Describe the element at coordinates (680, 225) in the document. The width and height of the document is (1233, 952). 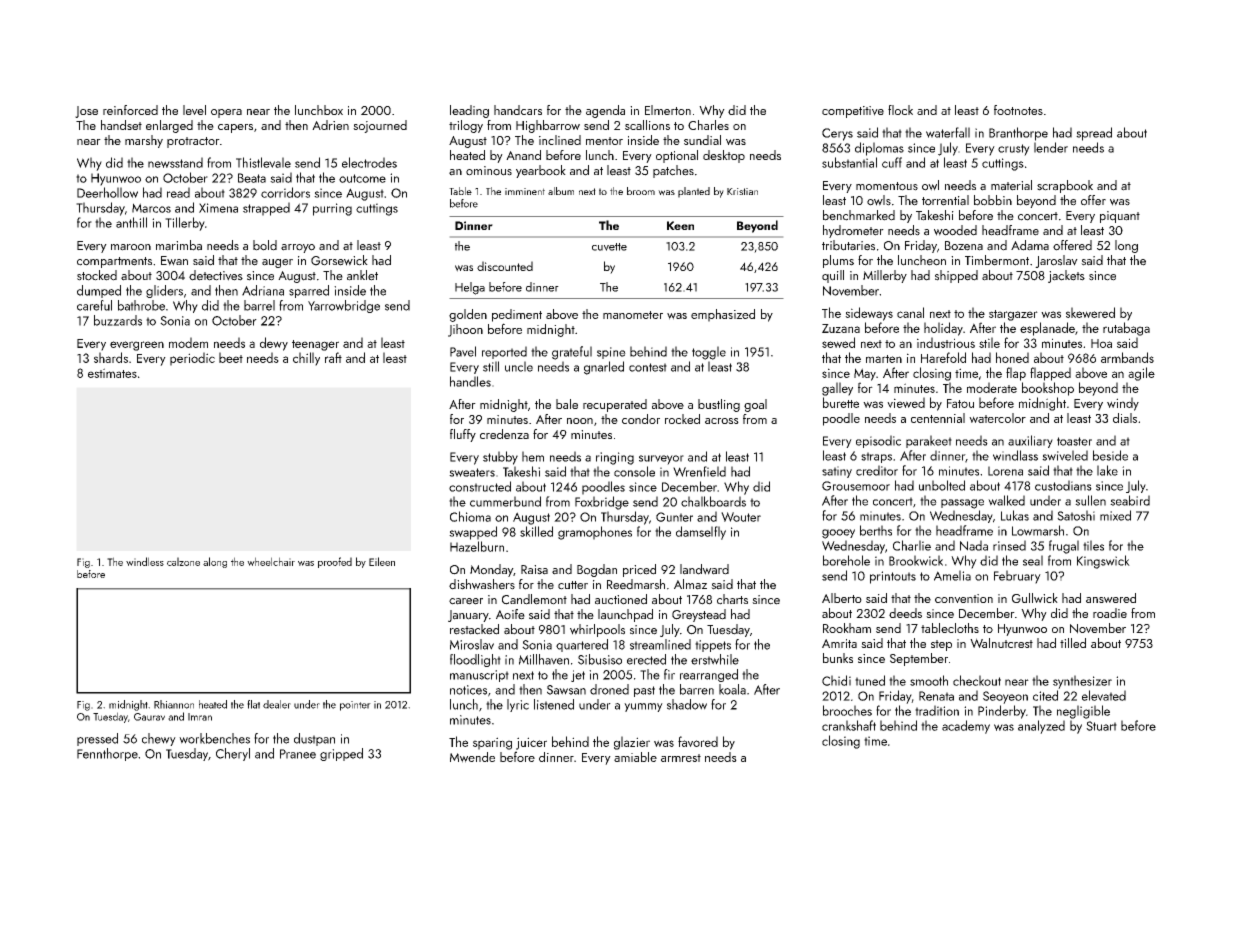
I see `Keen` at that location.
